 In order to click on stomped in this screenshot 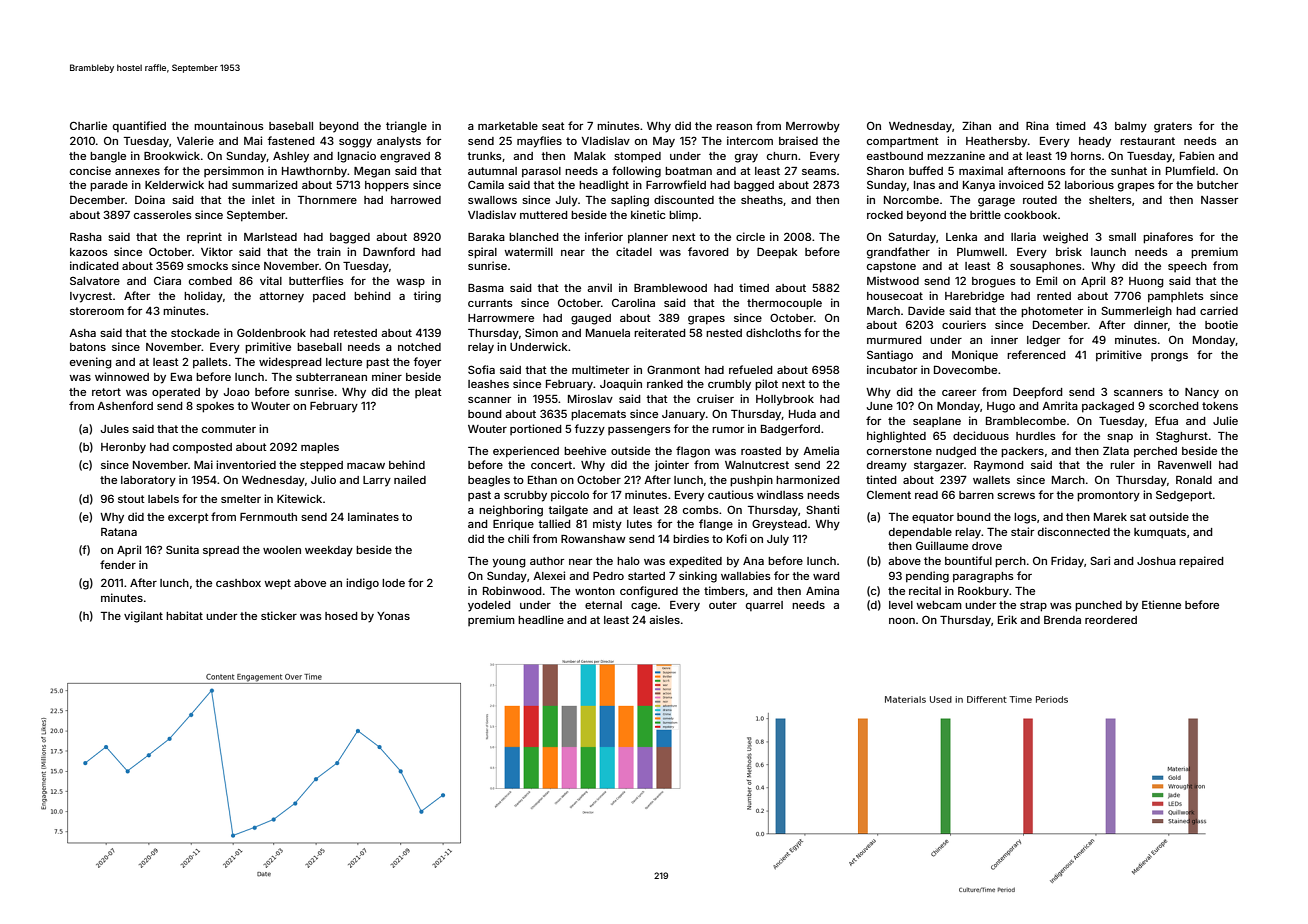, I will do `click(637, 157)`.
